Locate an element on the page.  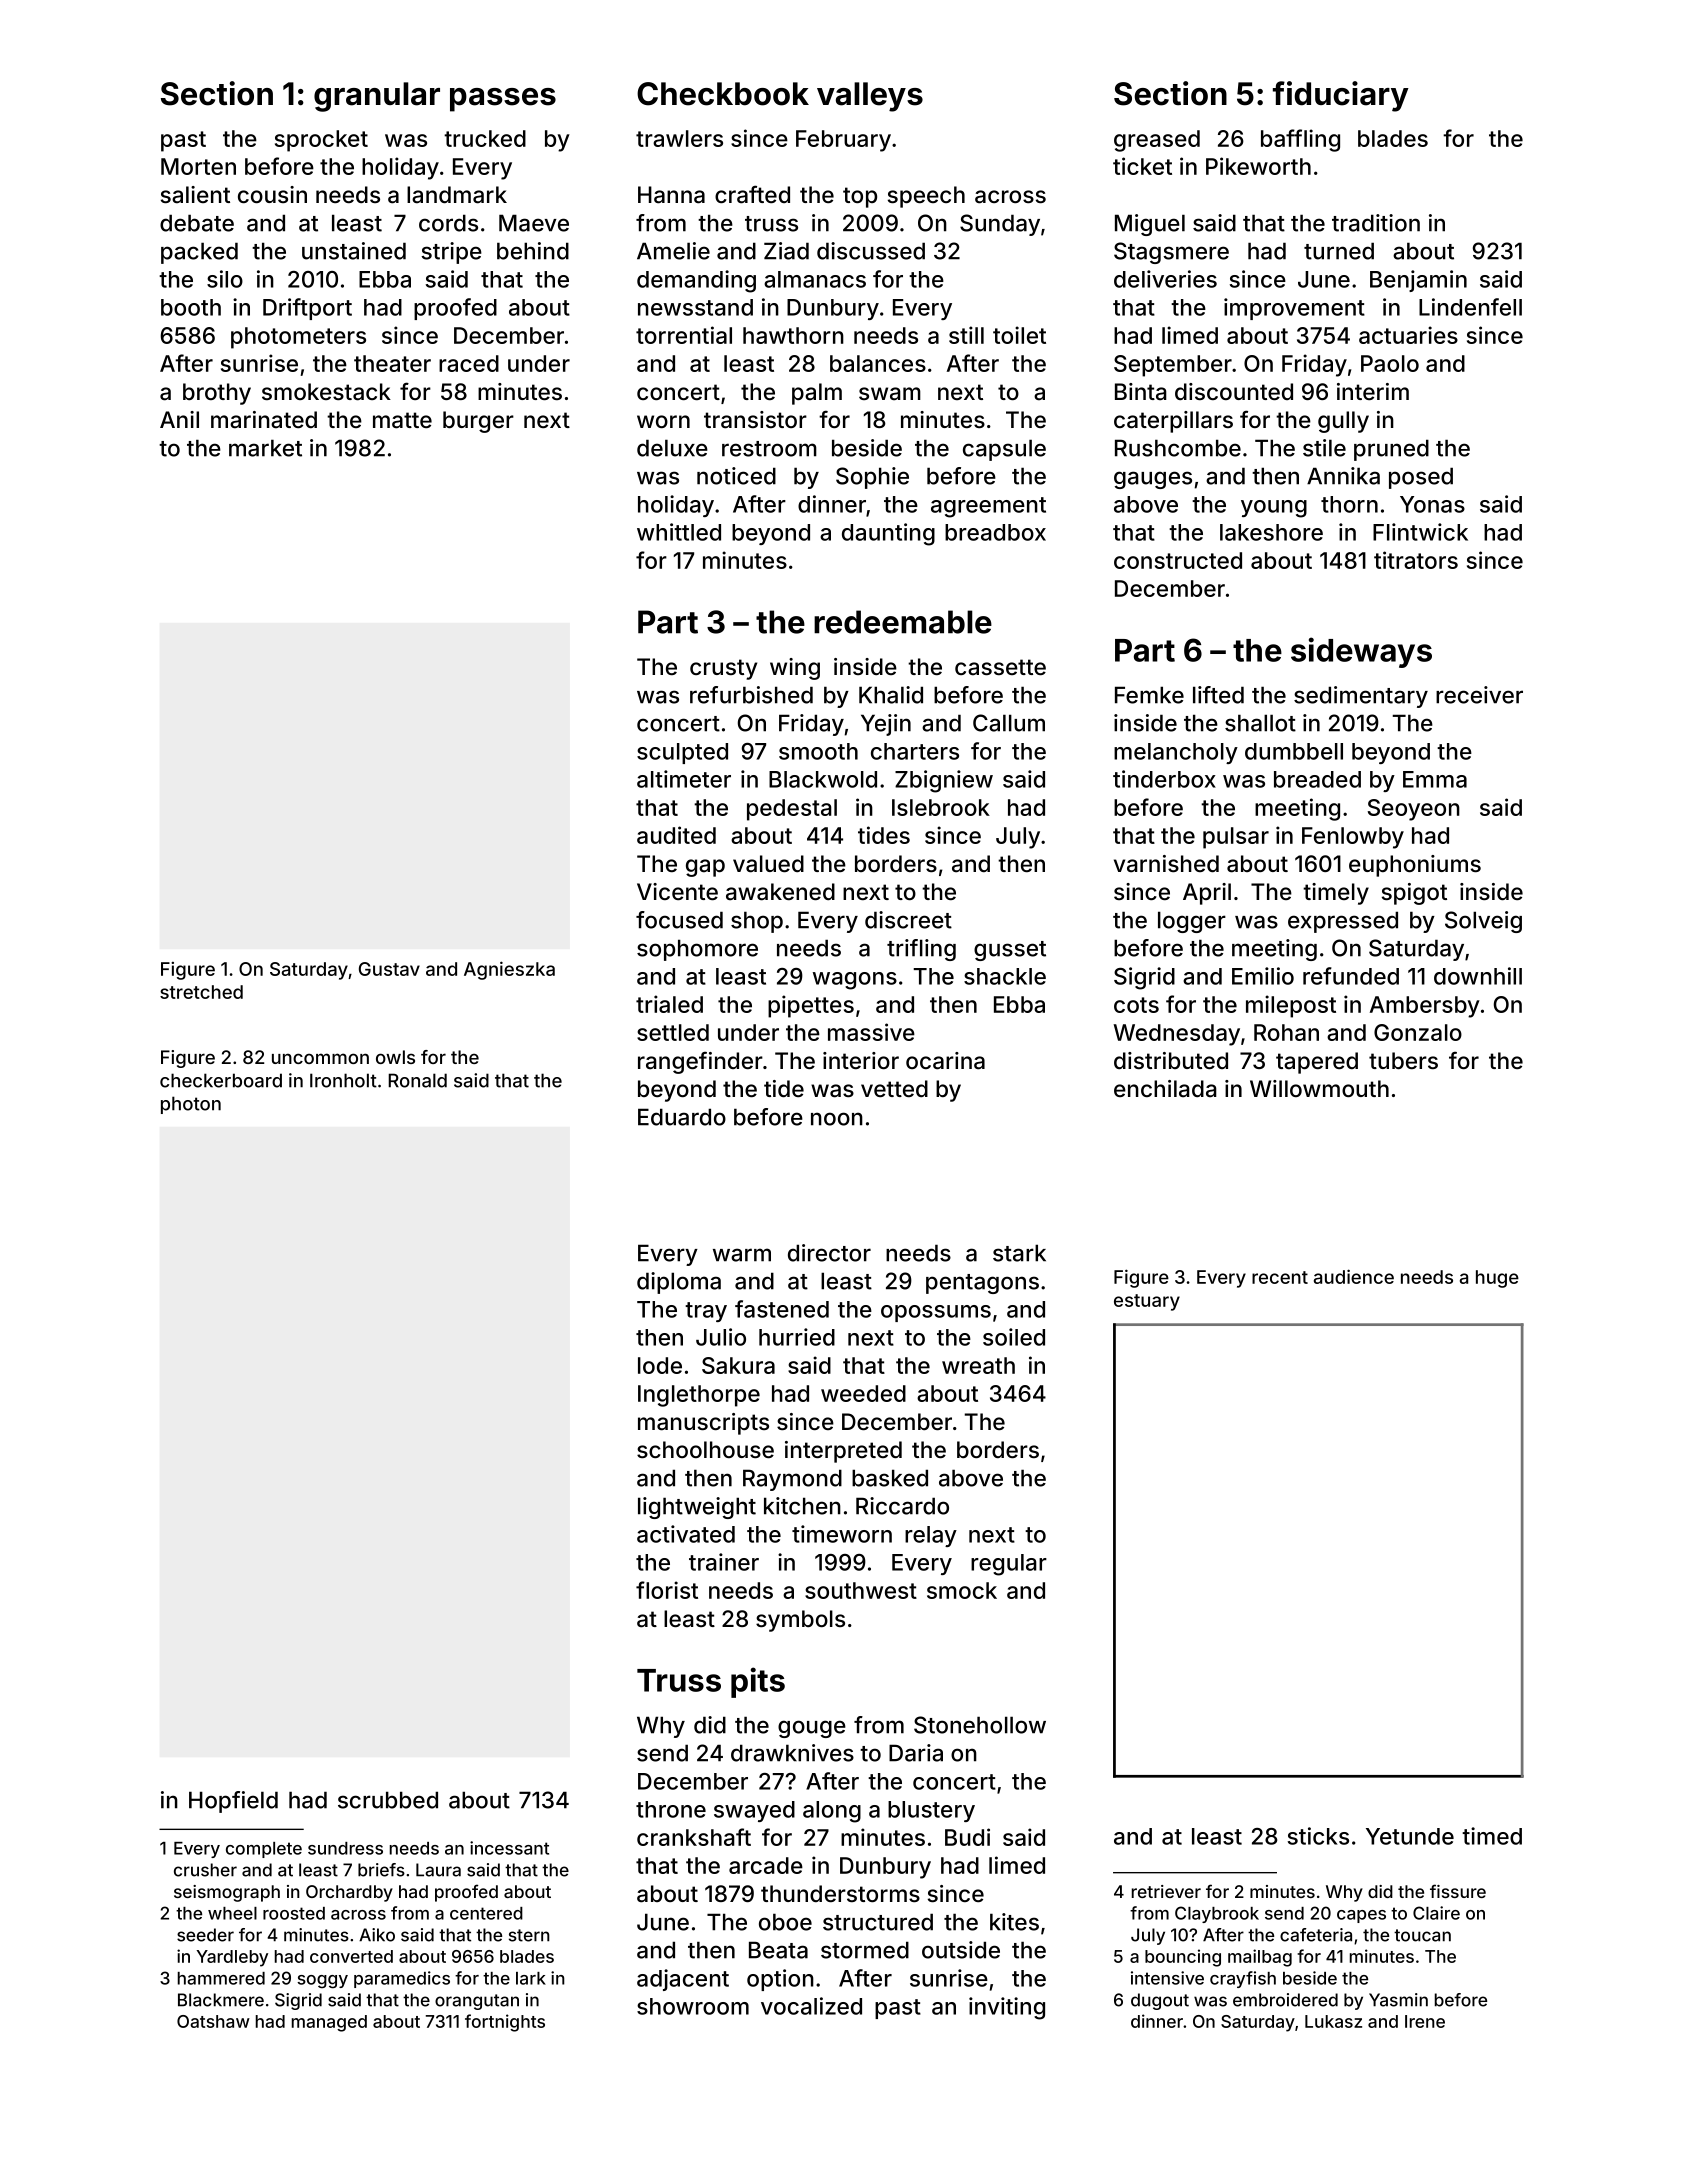
Emma is located at coordinates (1435, 779).
